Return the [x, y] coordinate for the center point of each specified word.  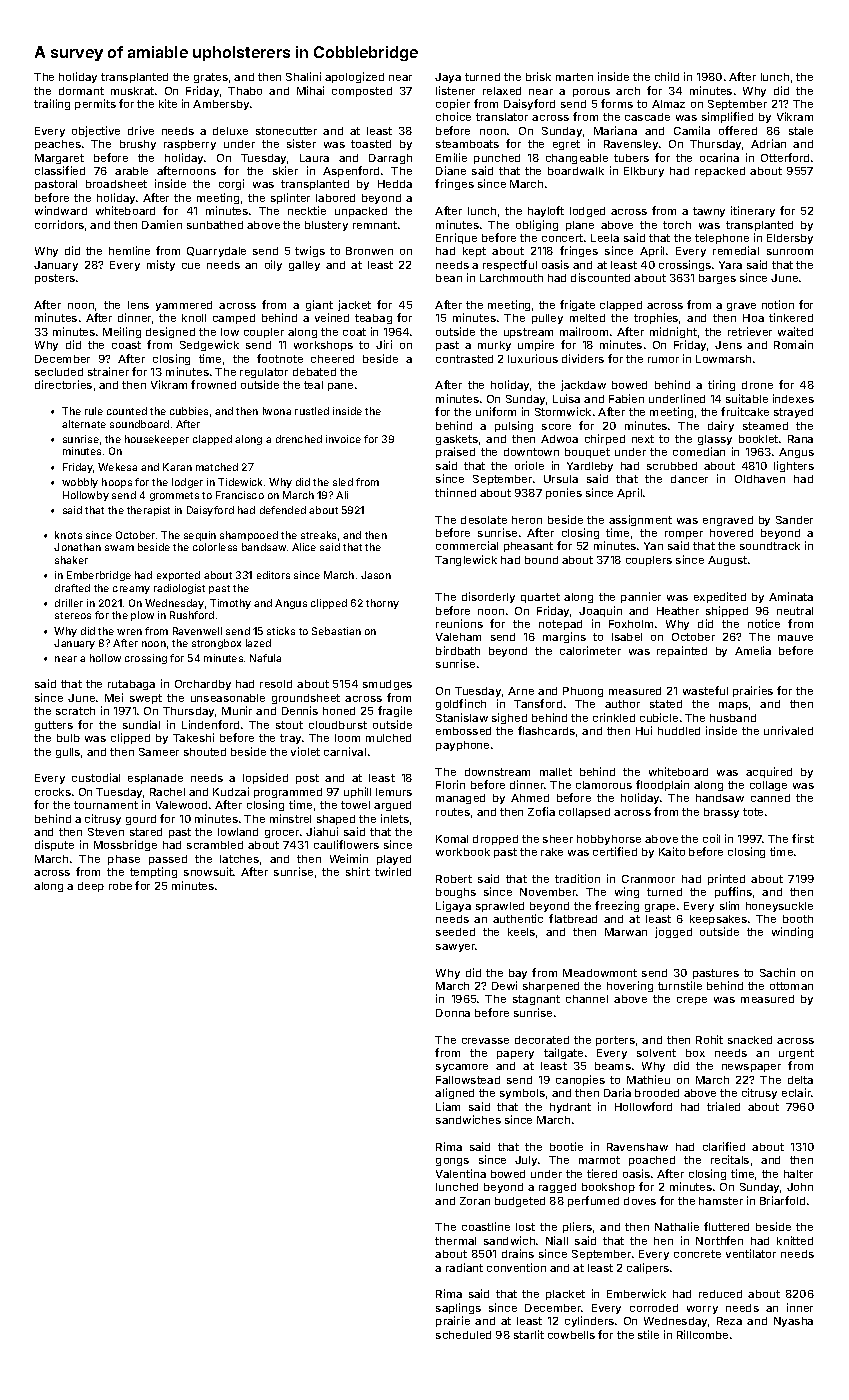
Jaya [448, 78]
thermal [455, 1241]
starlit [529, 1334]
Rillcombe [702, 1334]
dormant [81, 91]
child [667, 76]
